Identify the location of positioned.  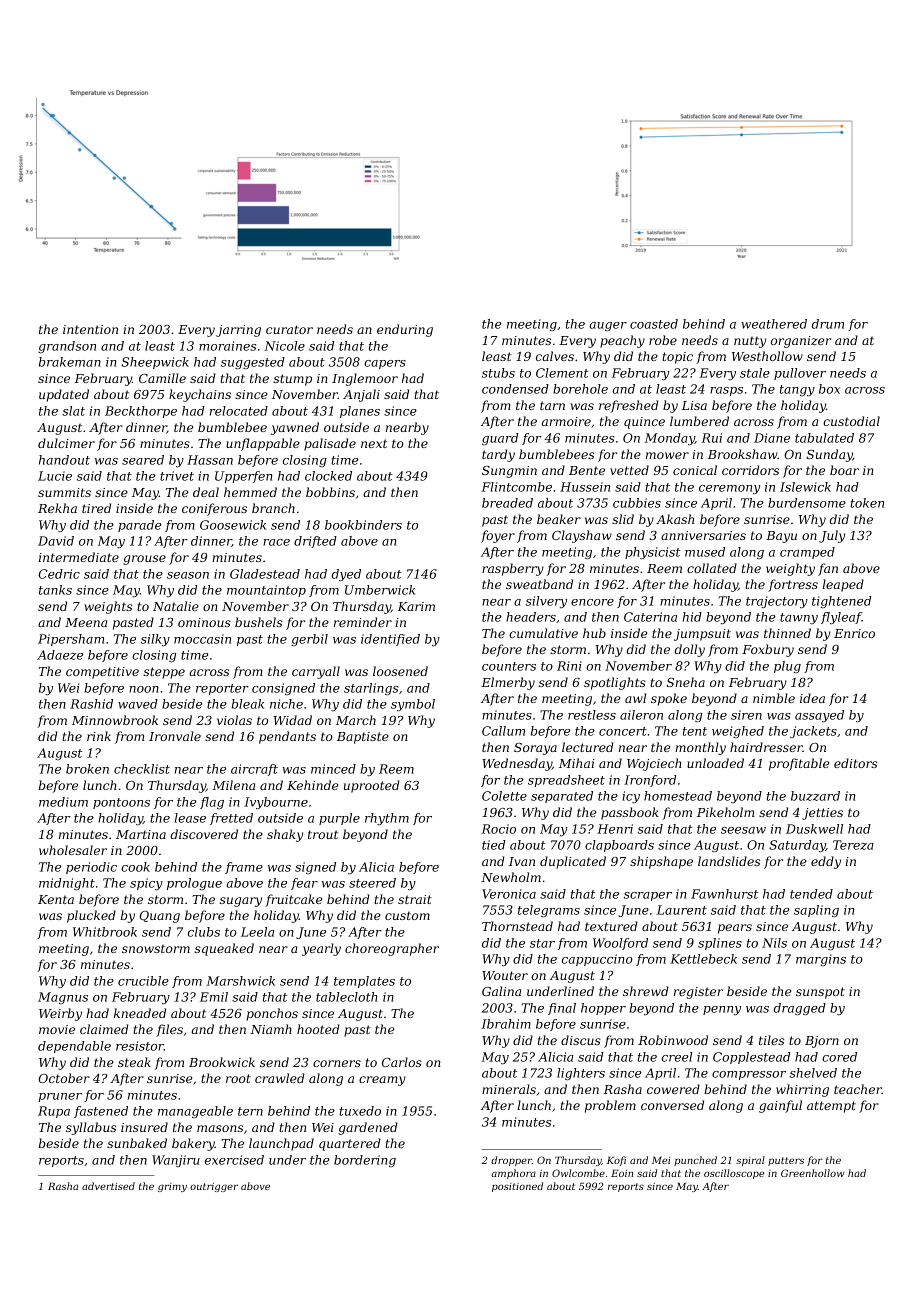
(517, 1187).
